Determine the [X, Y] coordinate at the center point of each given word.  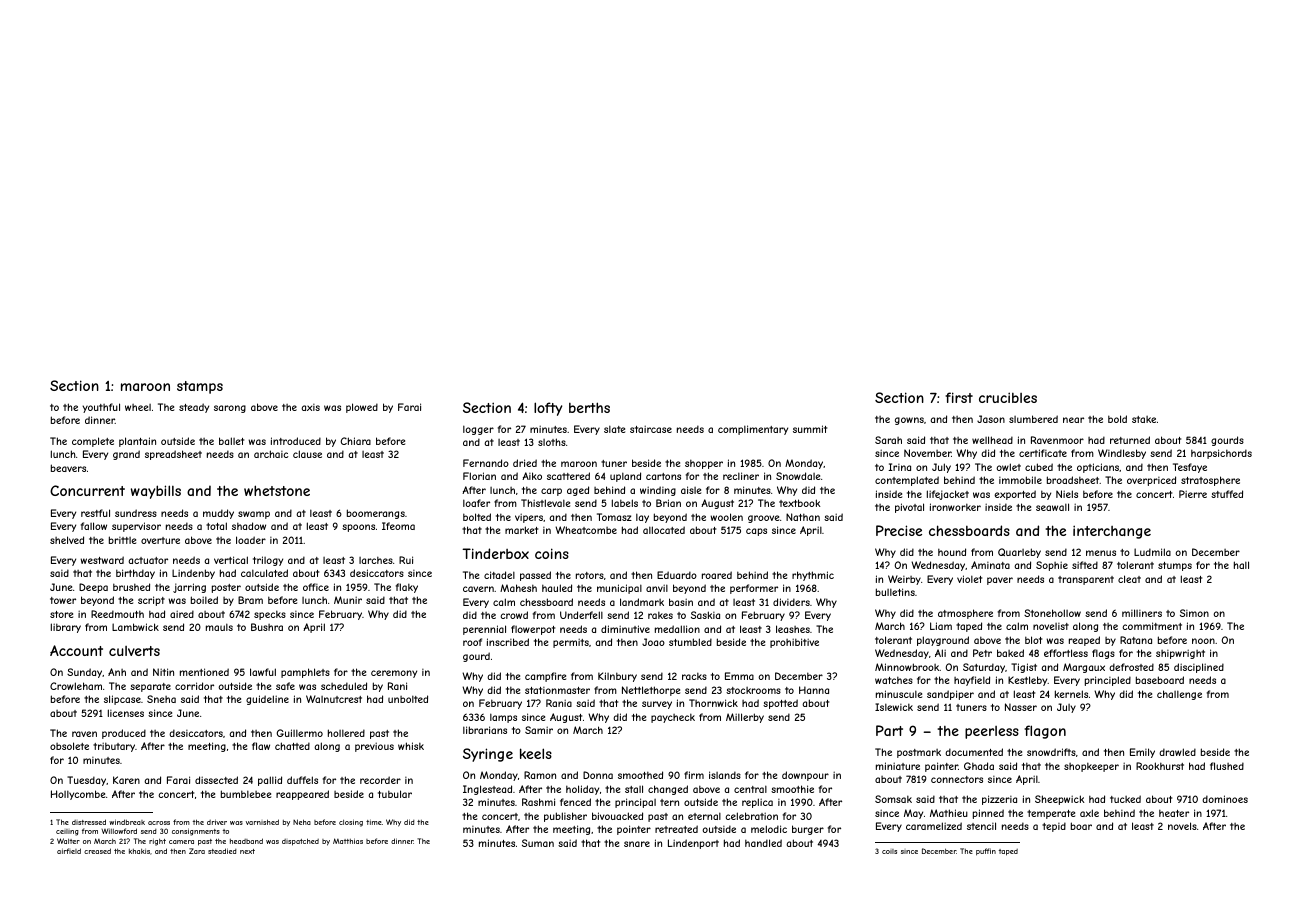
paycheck [673, 718]
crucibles [1008, 397]
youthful [101, 408]
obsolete [69, 746]
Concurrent [87, 490]
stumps [1175, 566]
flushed [1227, 766]
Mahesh [518, 588]
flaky [407, 588]
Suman [538, 843]
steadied [222, 851]
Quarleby [1019, 553]
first [959, 397]
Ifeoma [398, 526]
